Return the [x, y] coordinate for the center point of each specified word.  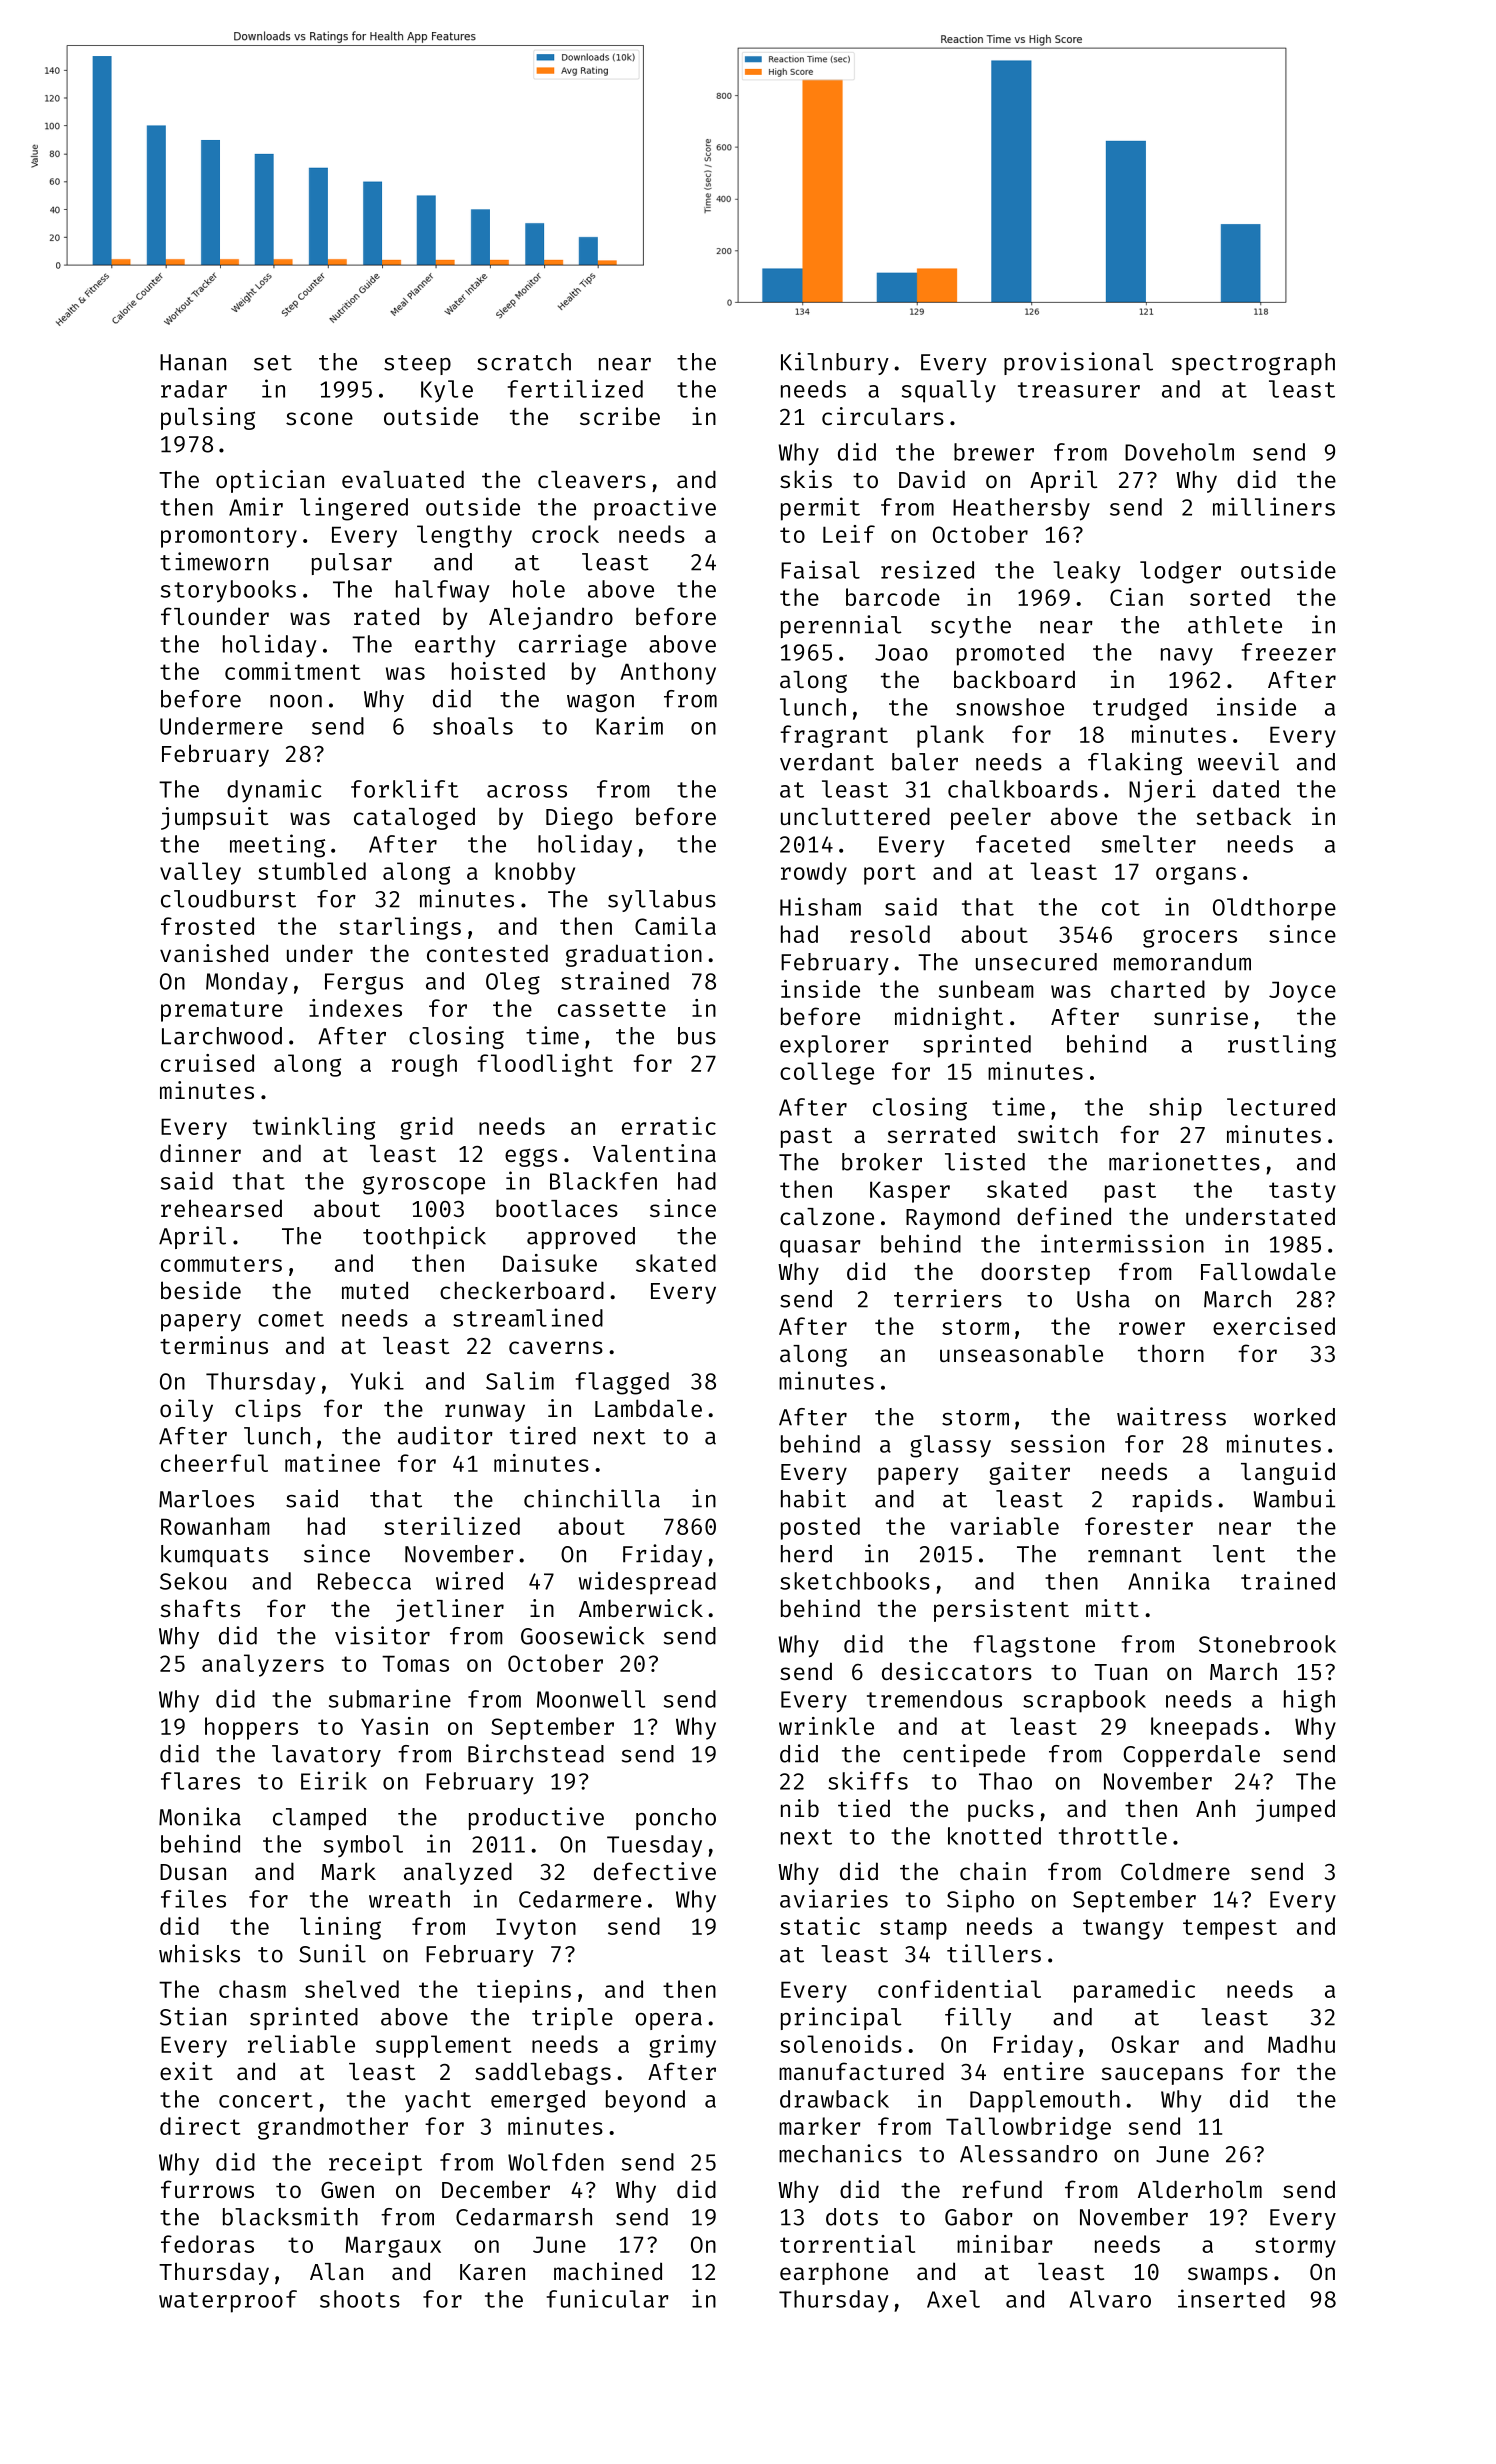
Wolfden [556, 2162]
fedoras [207, 2244]
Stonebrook [1267, 1644]
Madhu [1301, 2044]
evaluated [403, 479]
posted [820, 1528]
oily [186, 1410]
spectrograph [1253, 364]
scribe [620, 416]
